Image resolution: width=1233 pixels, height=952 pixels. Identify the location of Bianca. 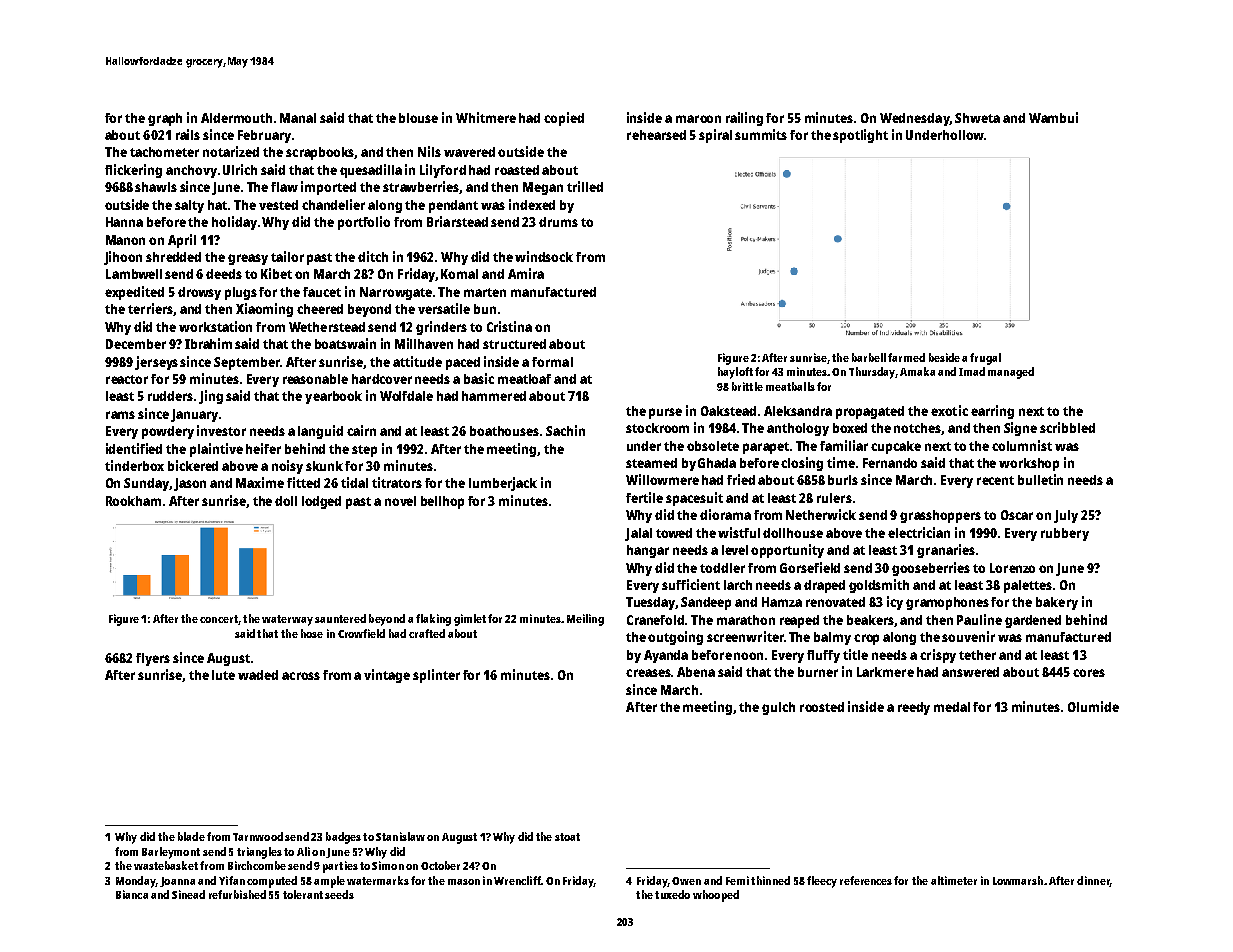
(132, 894).
